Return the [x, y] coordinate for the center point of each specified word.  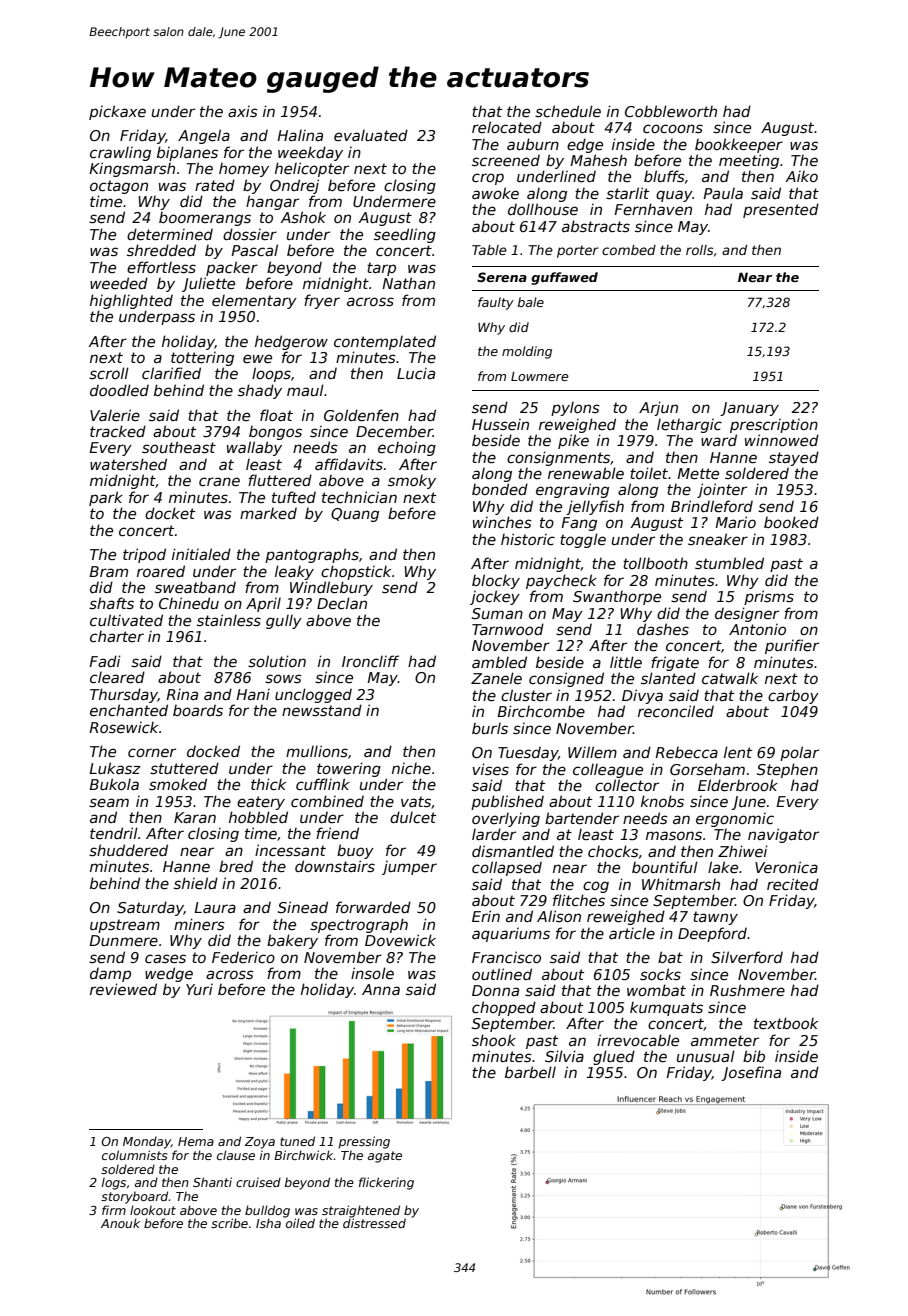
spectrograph [359, 925]
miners [199, 924]
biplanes [187, 153]
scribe [229, 1223]
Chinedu [189, 603]
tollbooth [655, 563]
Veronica [786, 867]
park [106, 498]
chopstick [356, 572]
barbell [530, 1072]
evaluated [371, 135]
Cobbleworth [671, 111]
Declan [342, 603]
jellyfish [595, 507]
